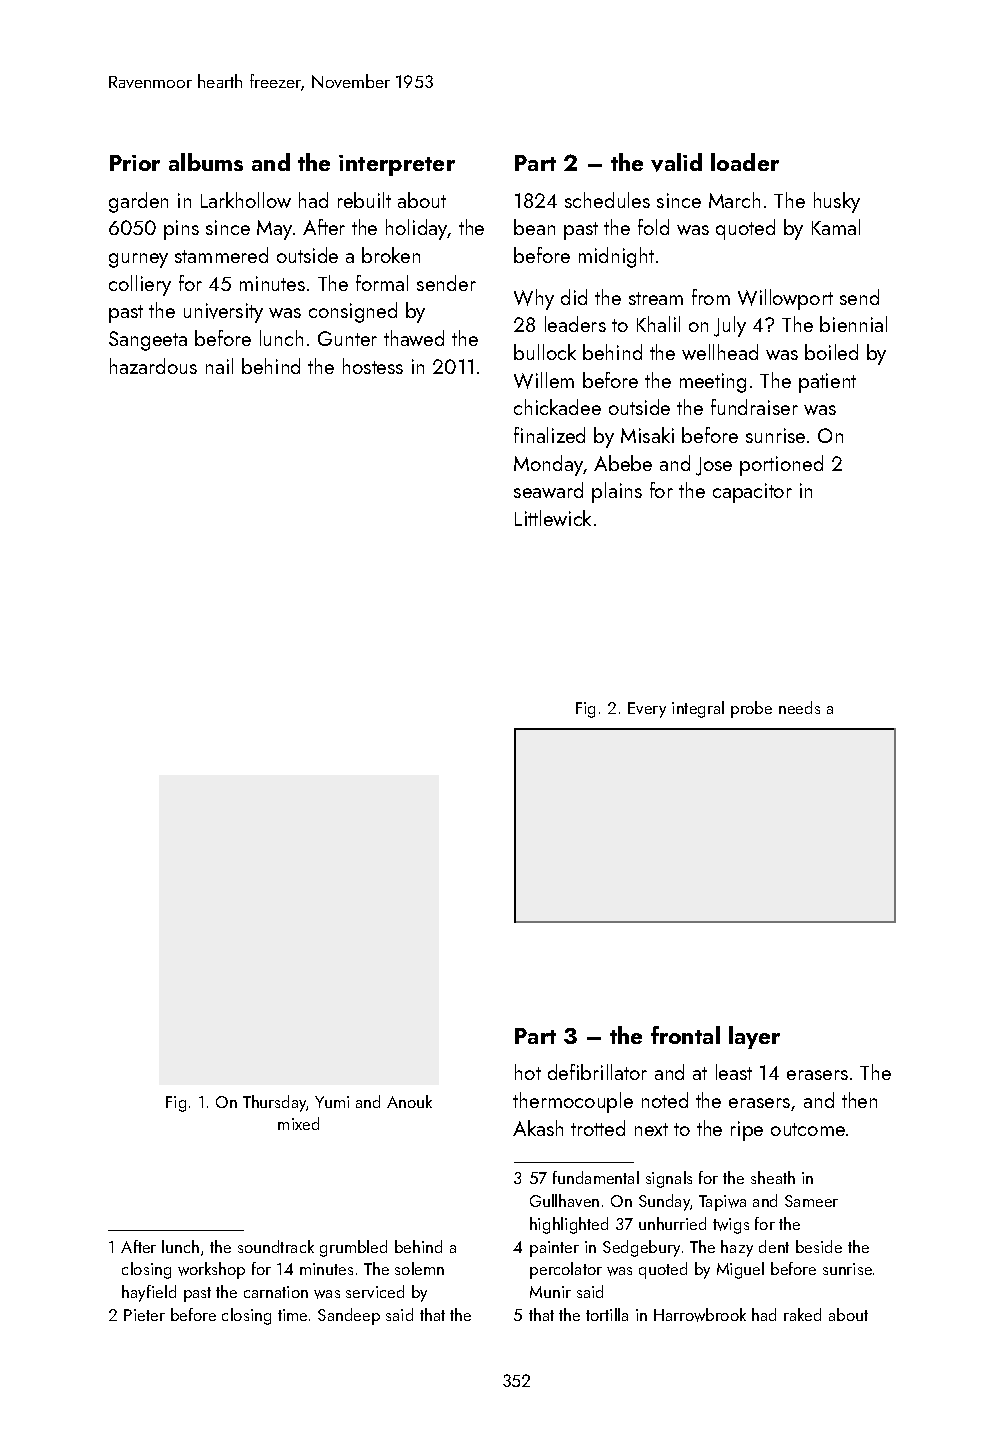 Image resolution: width=1004 pixels, height=1453 pixels. Describe the element at coordinates (382, 283) in the document. I see `formal` at that location.
